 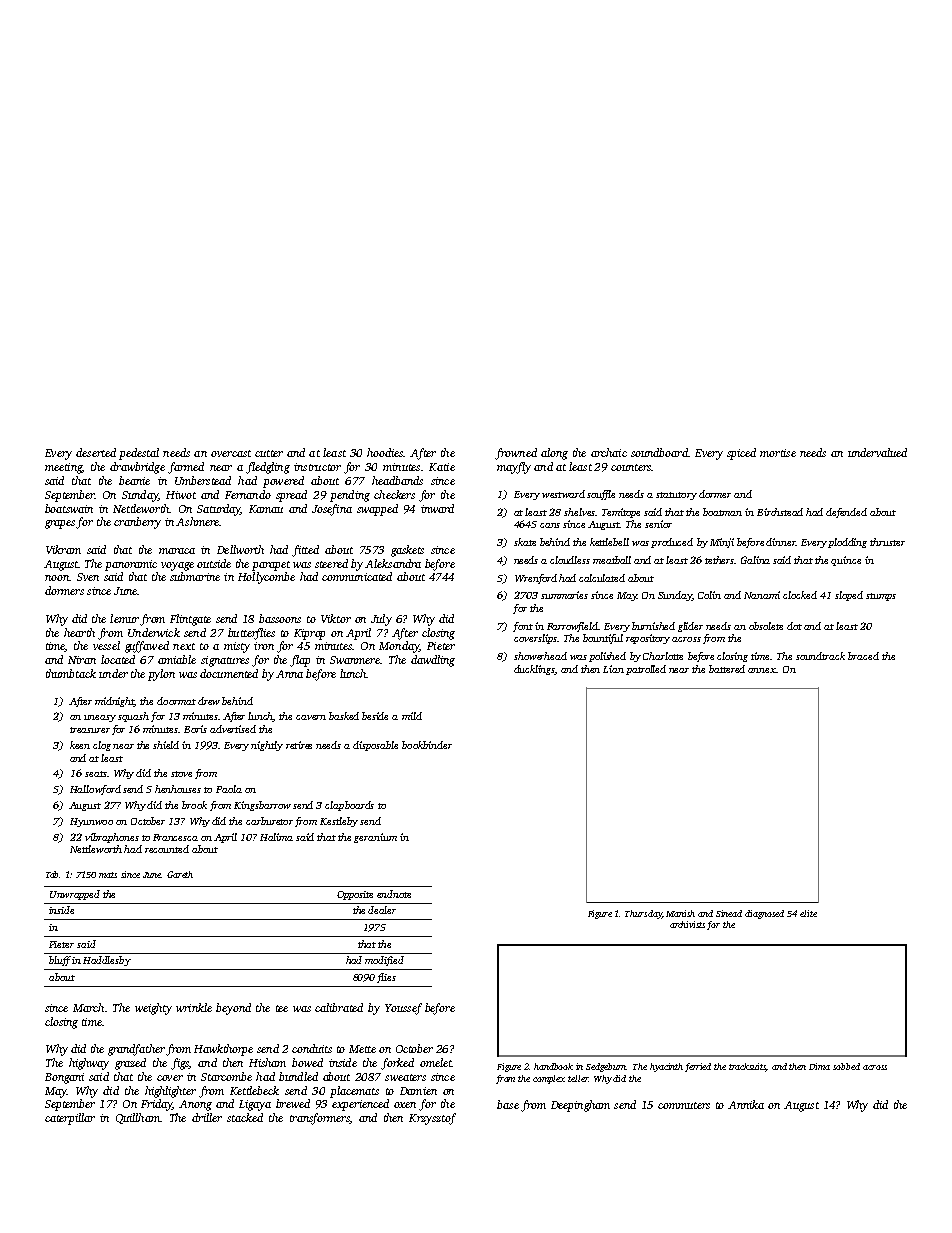 I want to click on driller, so click(x=207, y=1117).
